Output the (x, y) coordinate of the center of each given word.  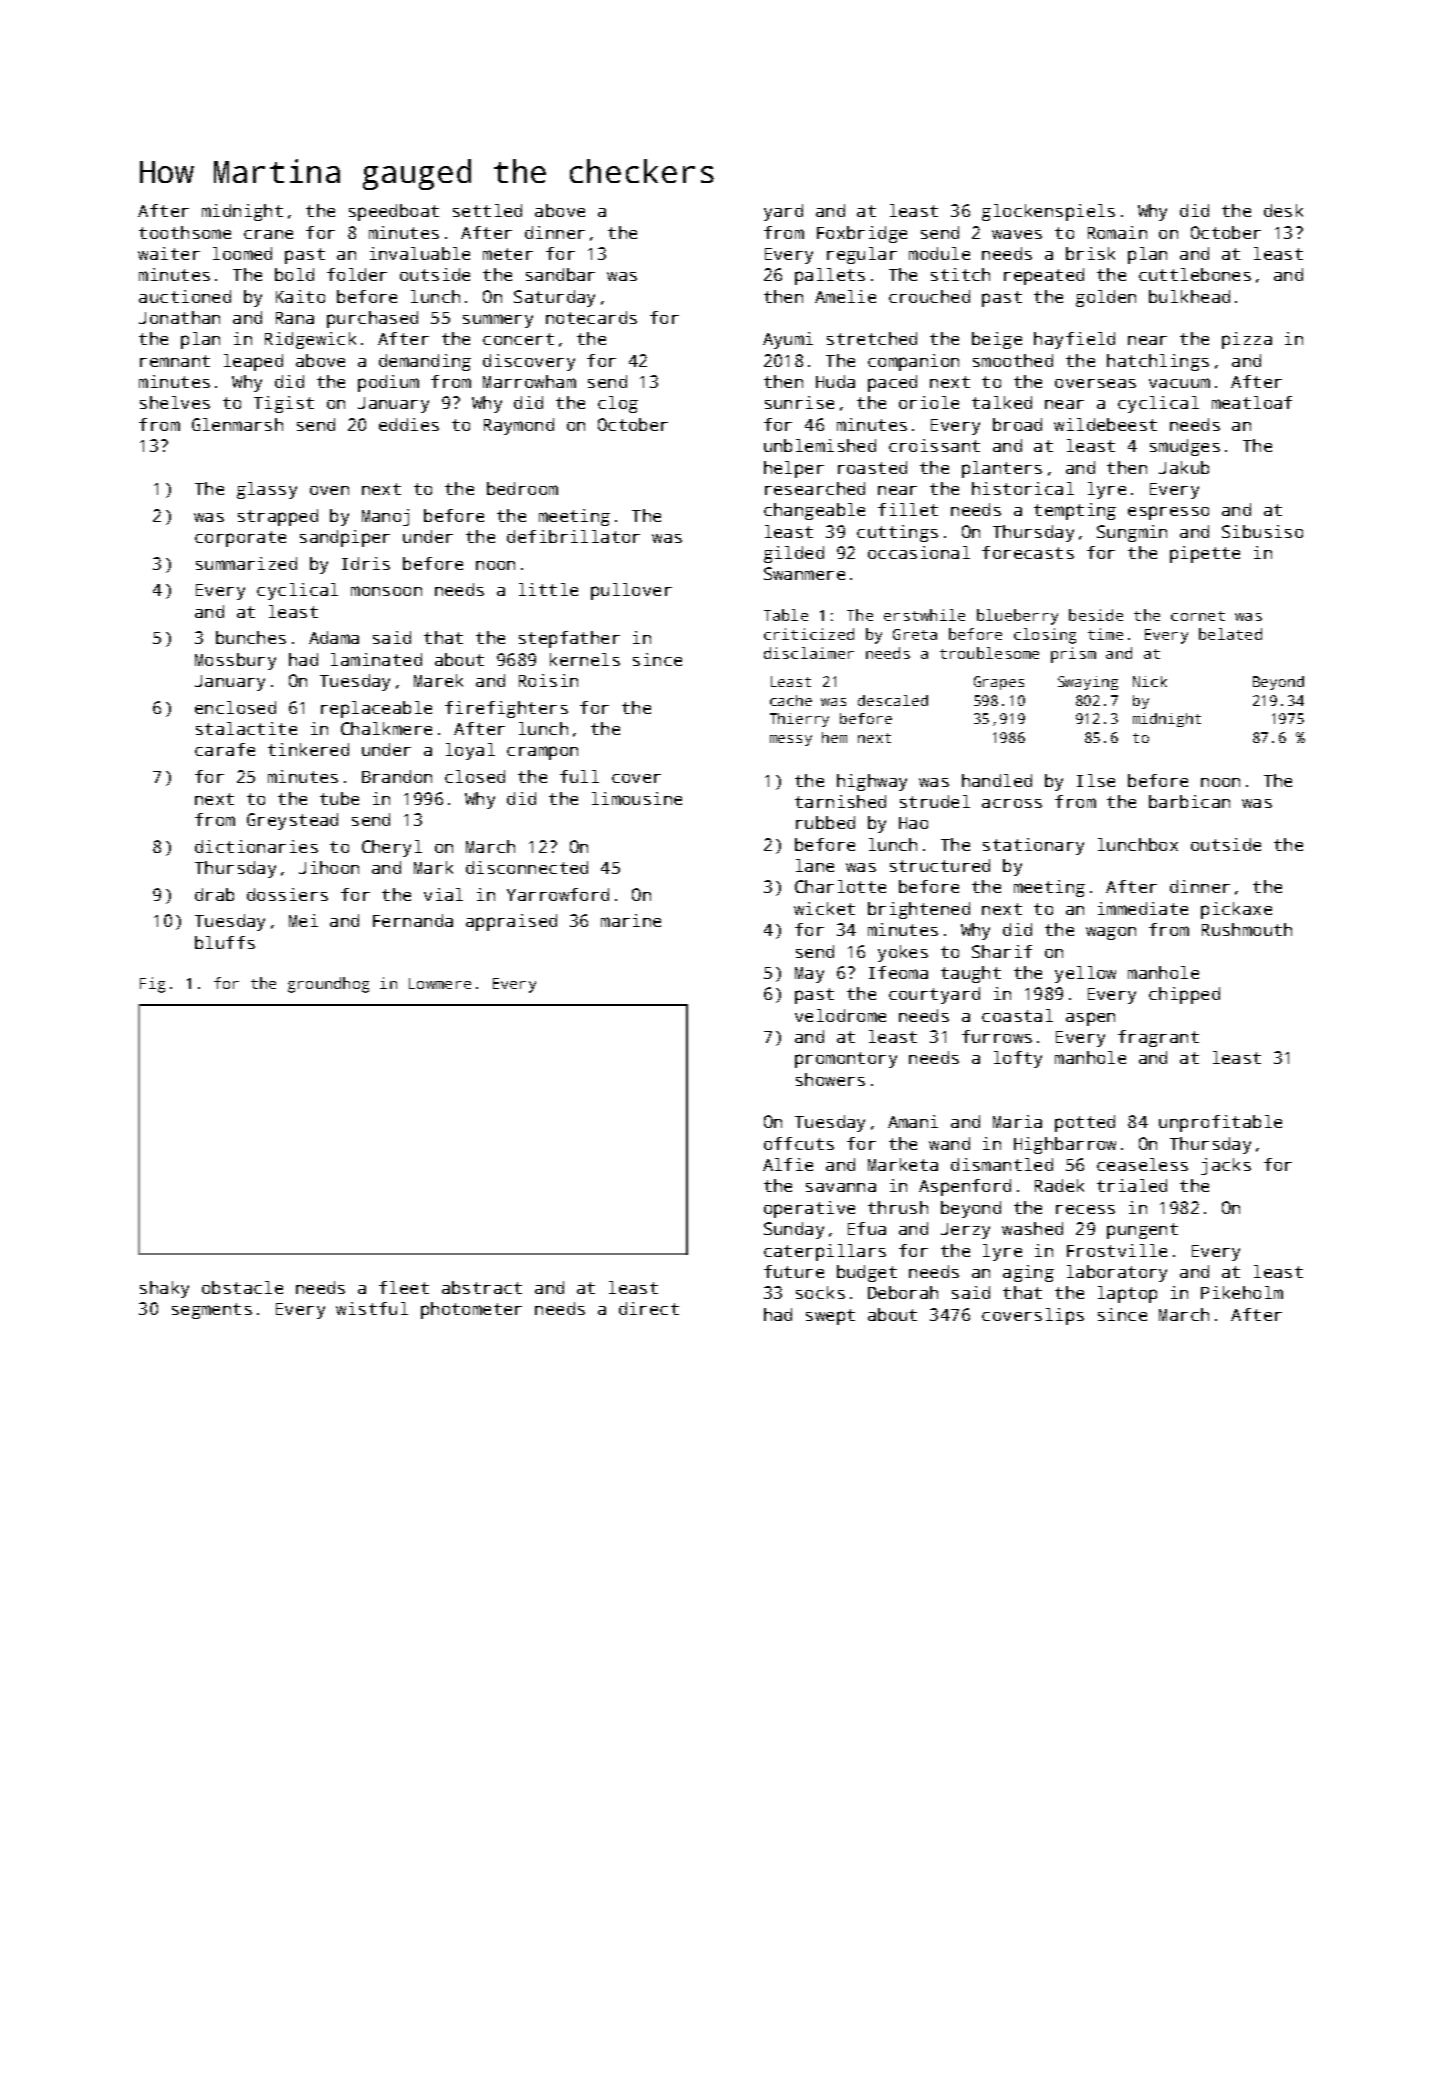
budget (867, 1273)
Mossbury (235, 661)
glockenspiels (1048, 212)
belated (1230, 634)
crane (268, 234)
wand (949, 1143)
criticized (809, 634)
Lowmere (440, 983)
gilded (794, 554)
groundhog (328, 985)
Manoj (385, 517)
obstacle (242, 1287)
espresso (1168, 513)
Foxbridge (862, 234)
